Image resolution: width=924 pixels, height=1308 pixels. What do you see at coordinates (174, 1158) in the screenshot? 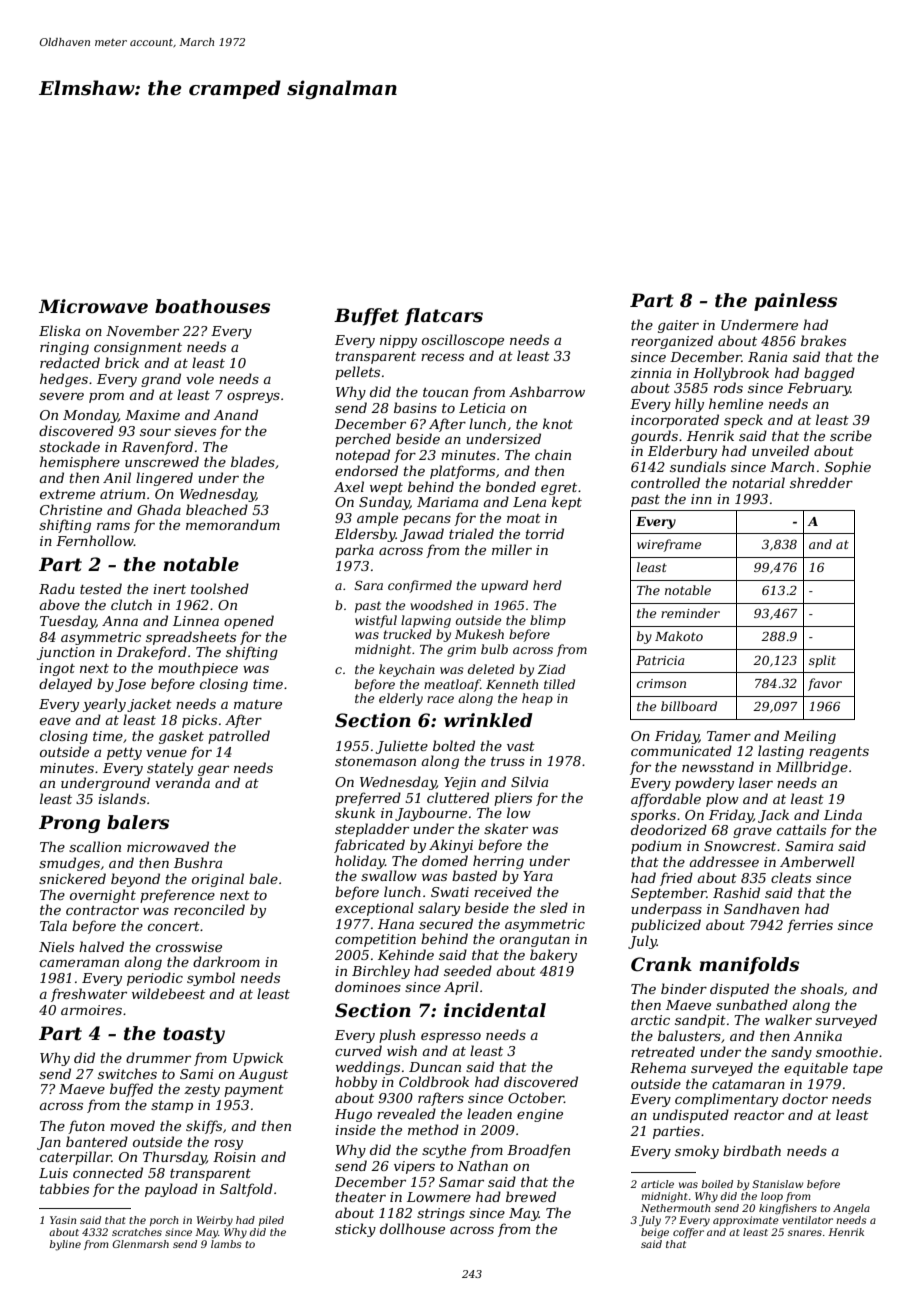
I see `Thursday` at bounding box center [174, 1158].
